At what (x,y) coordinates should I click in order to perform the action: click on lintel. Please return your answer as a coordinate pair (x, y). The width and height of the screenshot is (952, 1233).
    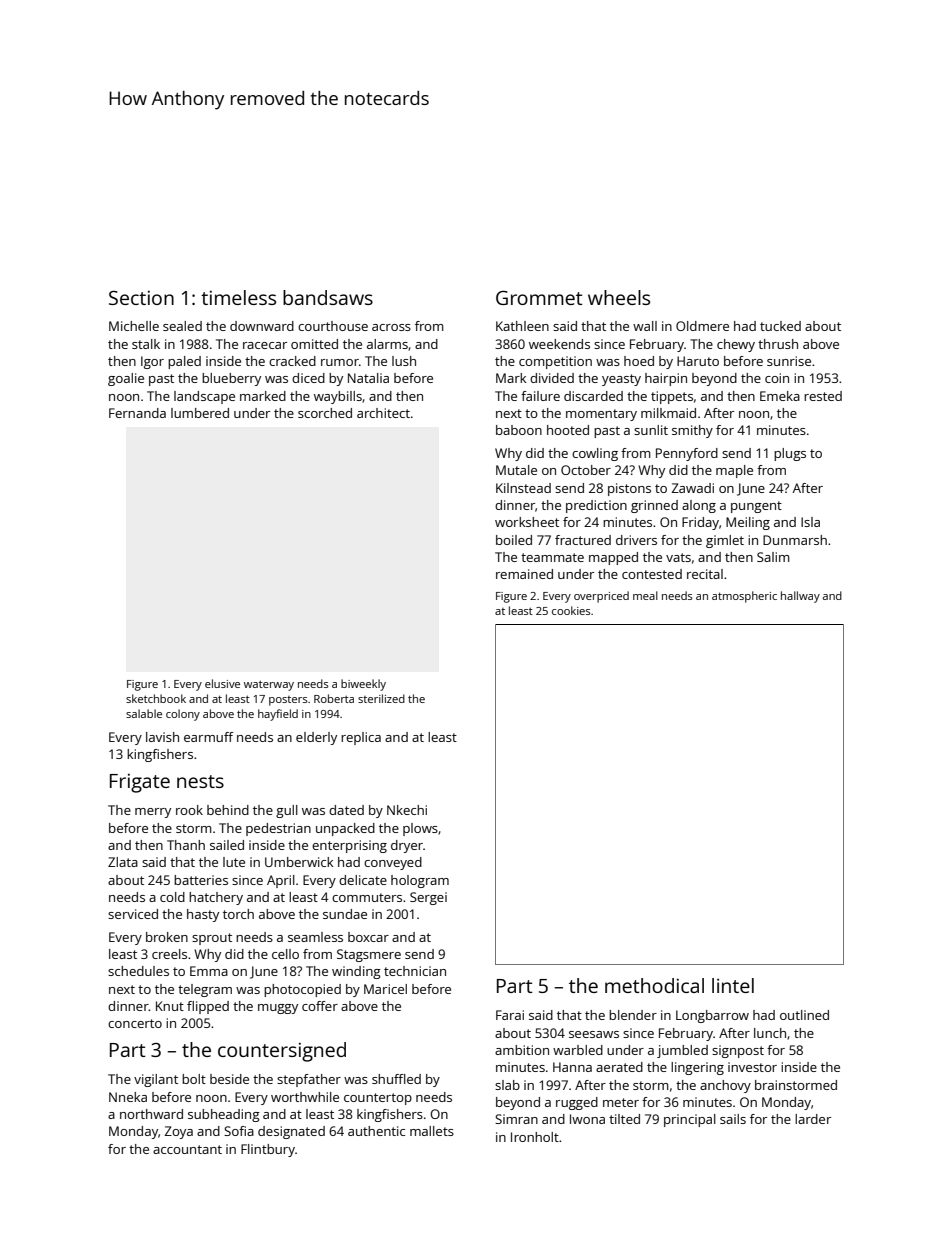
    Looking at the image, I should click on (733, 985).
